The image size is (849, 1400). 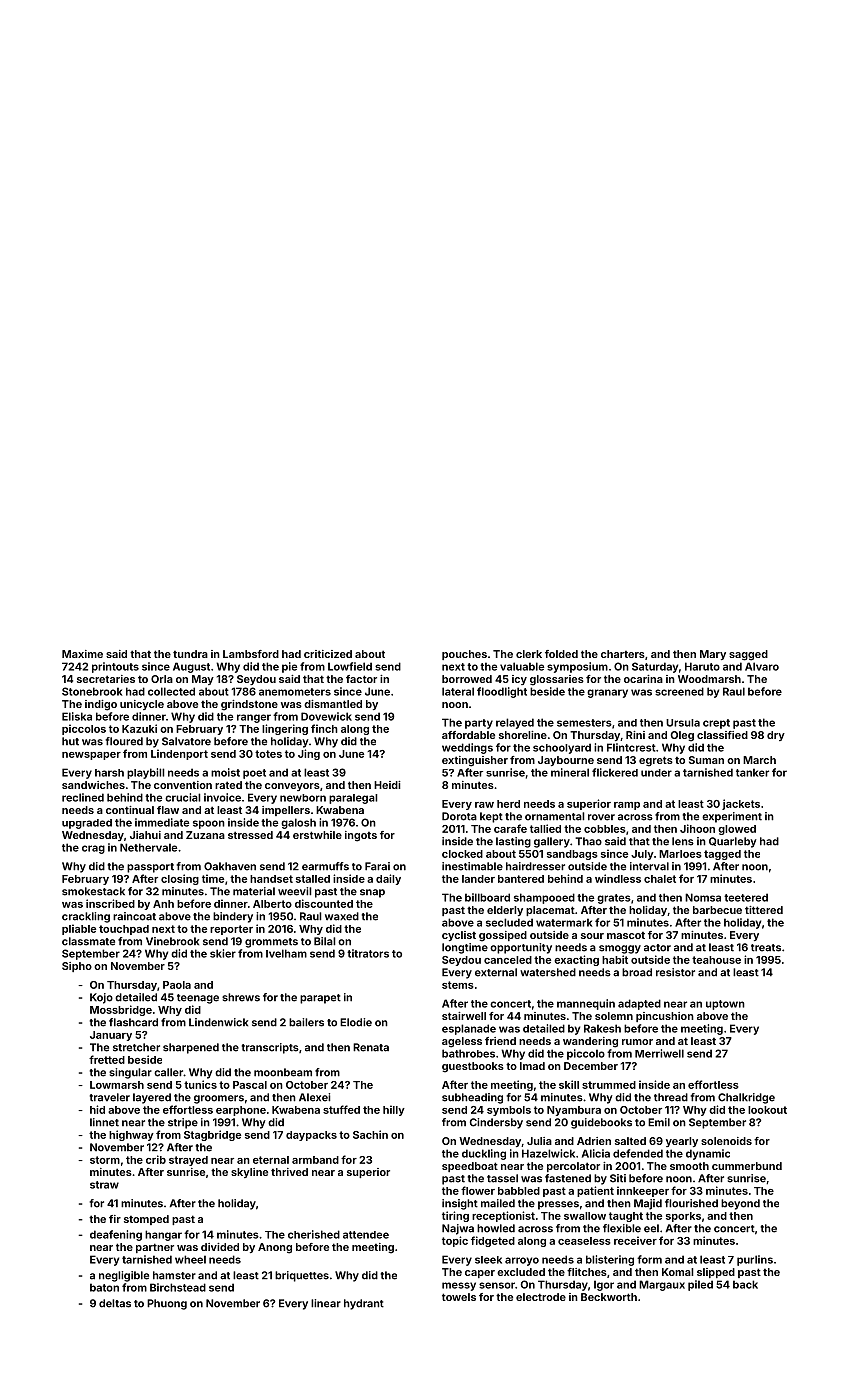 I want to click on tundra, so click(x=190, y=654).
